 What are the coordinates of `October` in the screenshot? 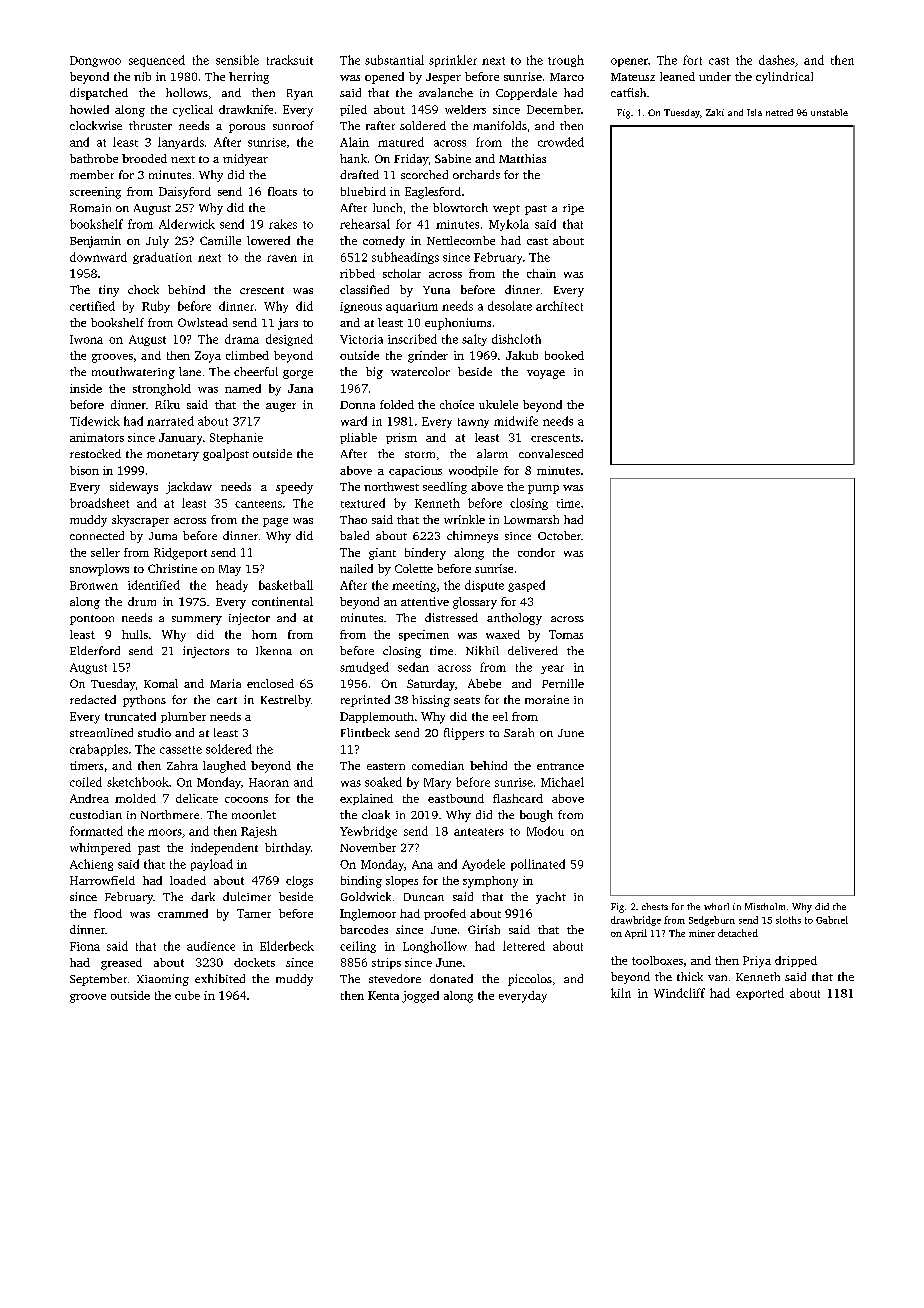 It's located at (559, 535).
